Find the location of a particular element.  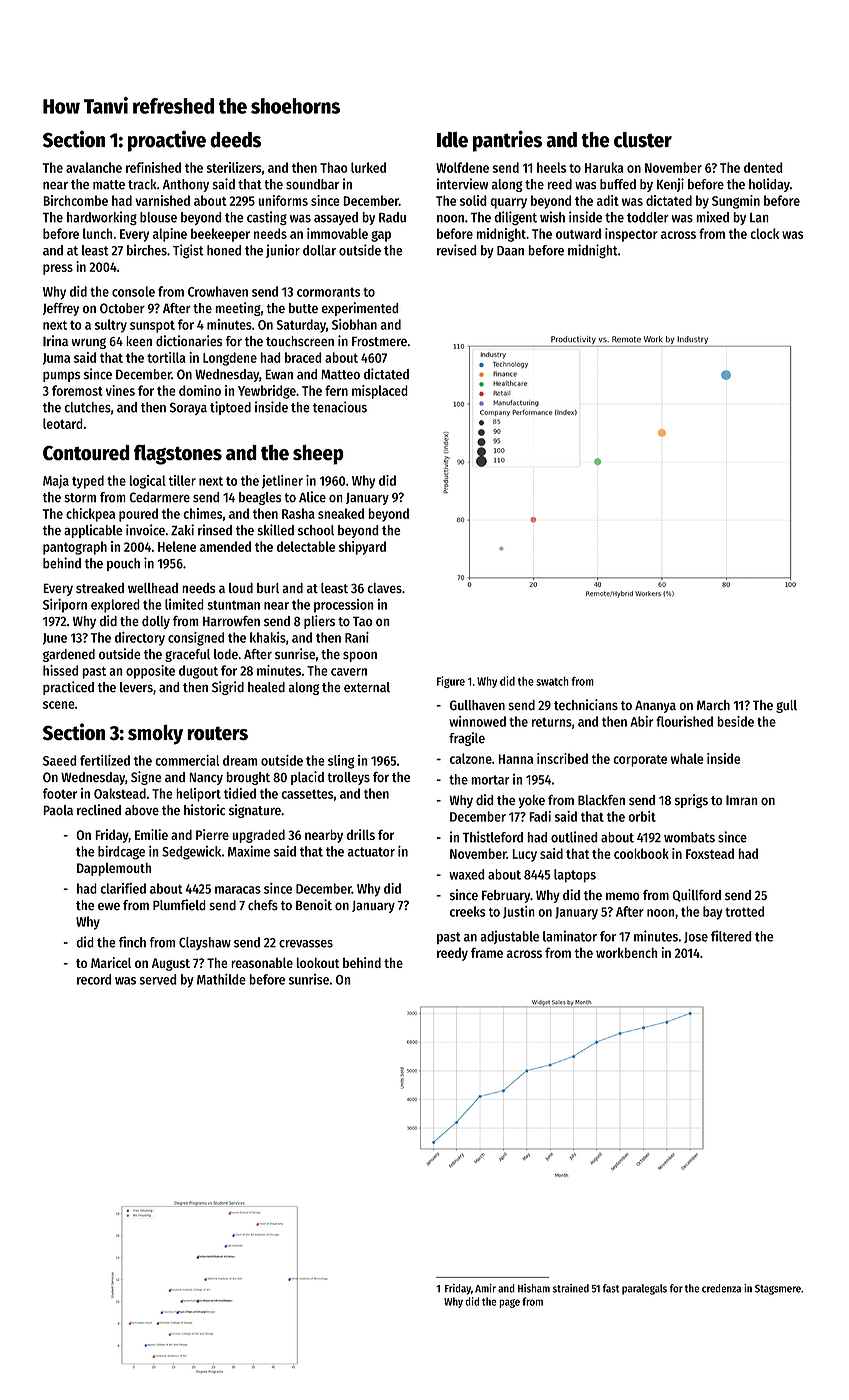

placid is located at coordinates (307, 778).
